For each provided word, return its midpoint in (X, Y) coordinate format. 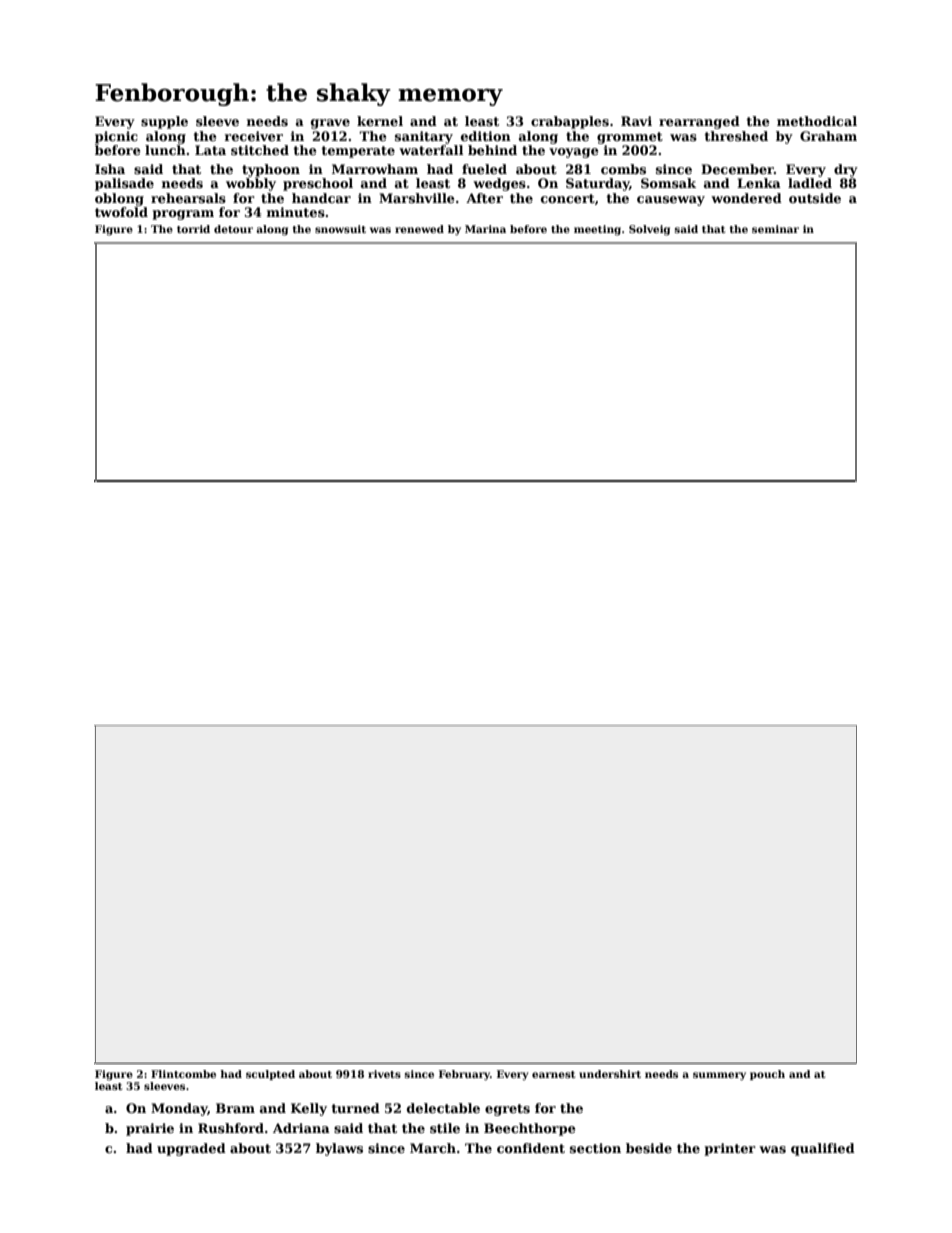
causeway (671, 201)
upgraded (191, 1149)
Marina (485, 229)
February (464, 1075)
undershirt (610, 1074)
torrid (193, 229)
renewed (419, 229)
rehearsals (188, 198)
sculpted (270, 1075)
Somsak (668, 183)
